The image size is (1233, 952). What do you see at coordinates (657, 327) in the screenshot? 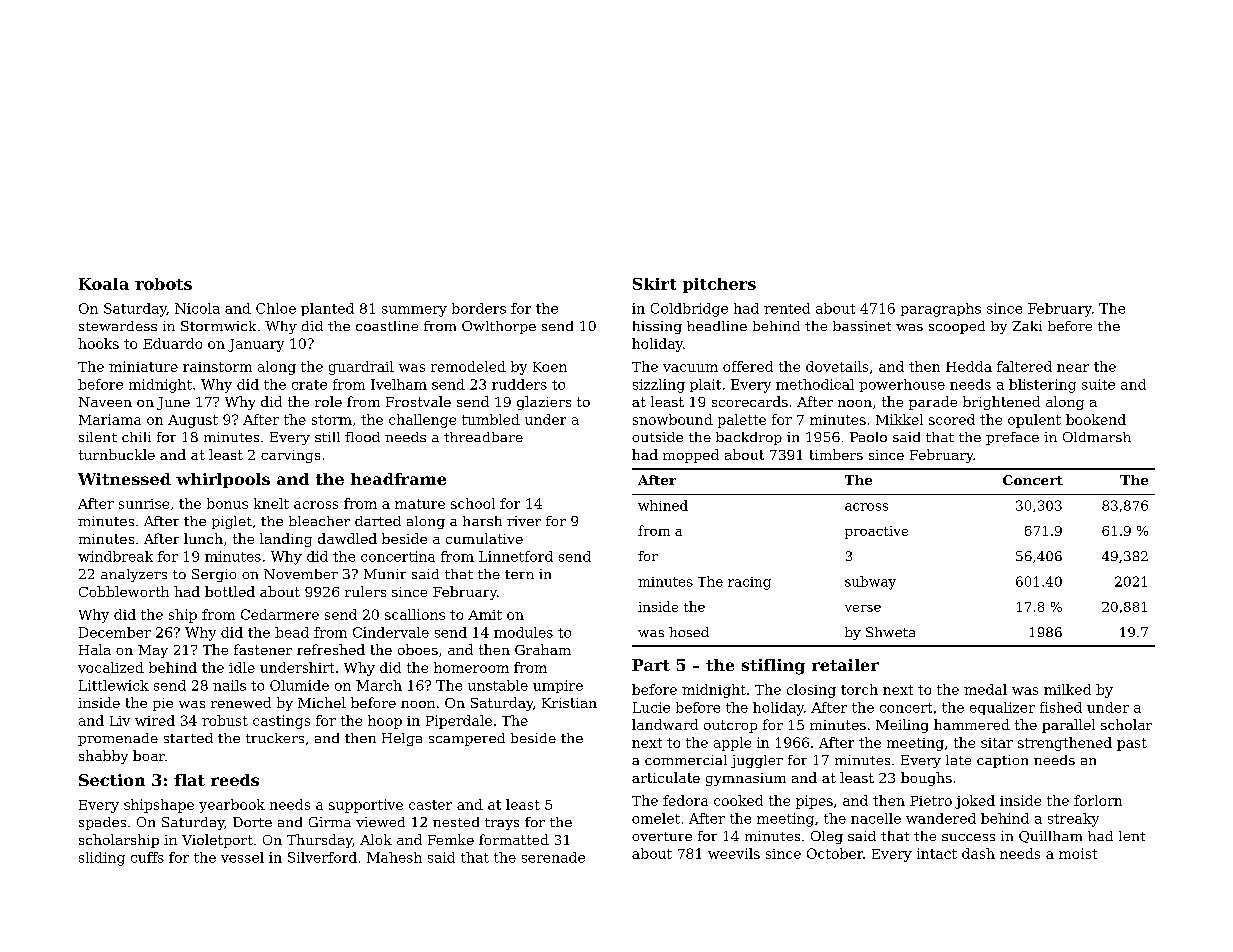
I see `hissing` at bounding box center [657, 327].
